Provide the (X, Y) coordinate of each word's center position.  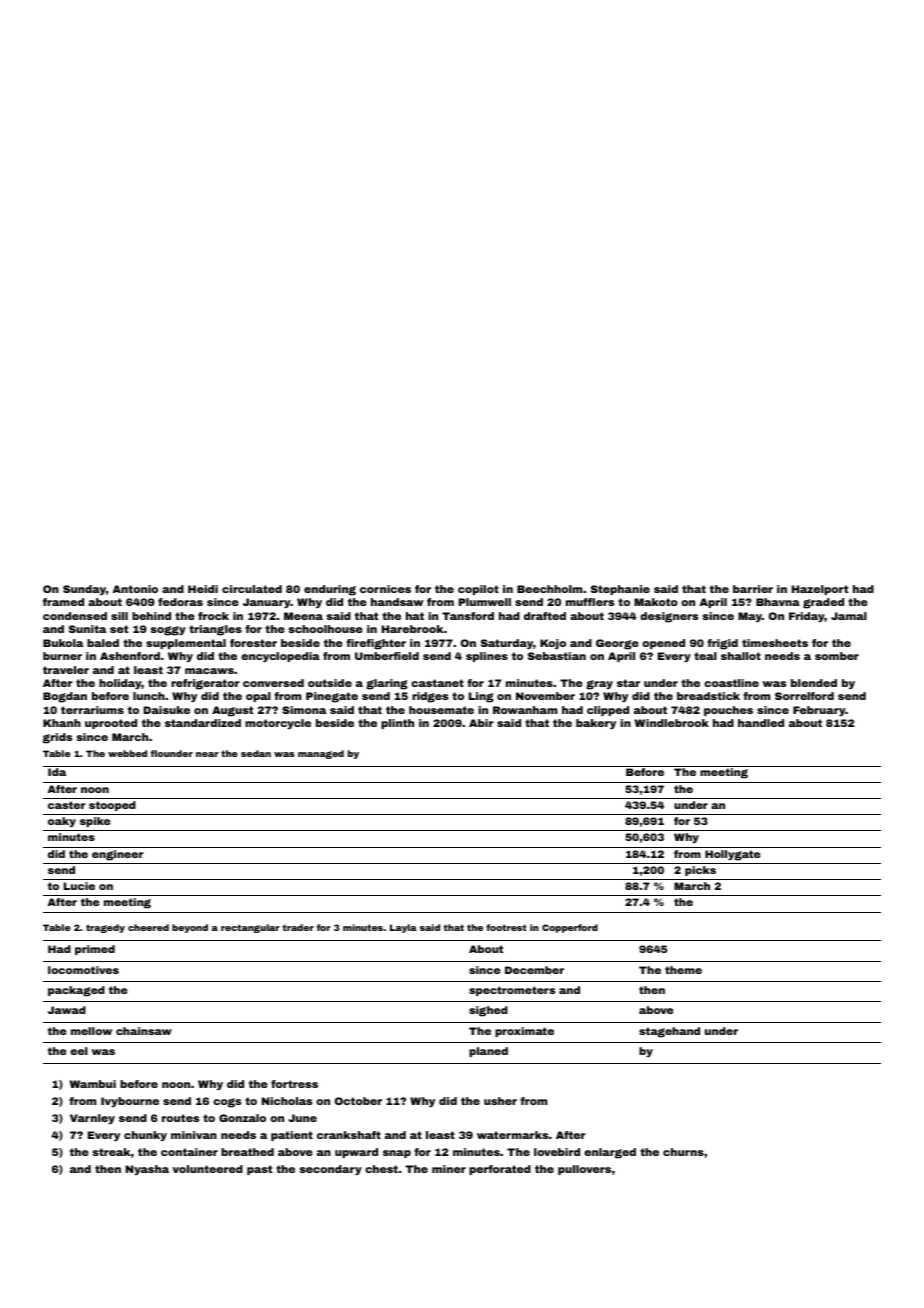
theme (683, 970)
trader (298, 927)
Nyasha (147, 1170)
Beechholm (549, 589)
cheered (148, 927)
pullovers (584, 1170)
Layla (403, 928)
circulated (252, 589)
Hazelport (820, 590)
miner (449, 1169)
